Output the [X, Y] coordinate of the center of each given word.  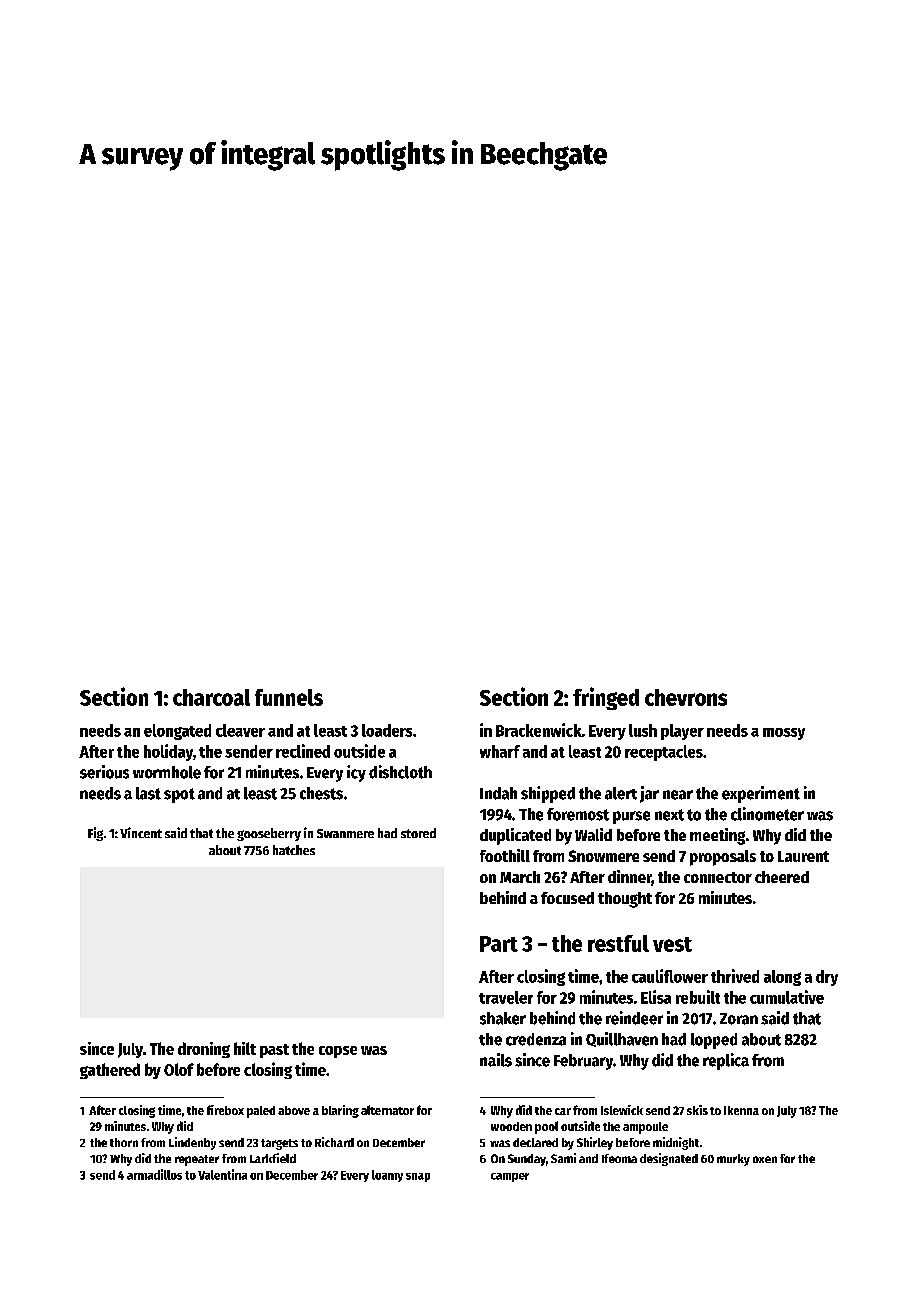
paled [261, 1112]
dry [827, 978]
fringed [606, 698]
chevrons [686, 697]
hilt [245, 1048]
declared [535, 1142]
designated [669, 1159]
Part [499, 944]
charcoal [211, 697]
